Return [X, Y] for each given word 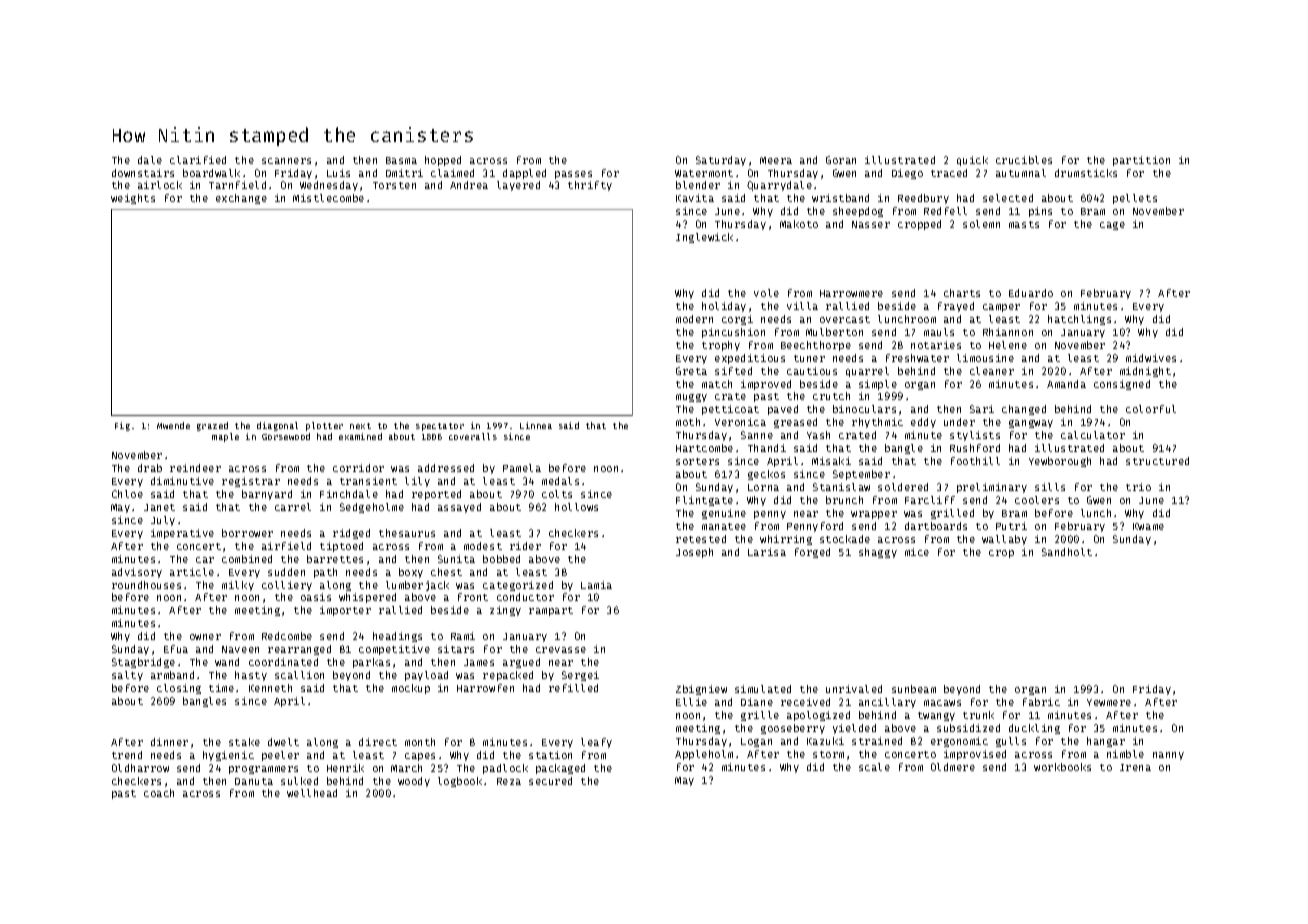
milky [238, 586]
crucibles [1024, 160]
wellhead [312, 793]
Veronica [740, 422]
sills [1050, 487]
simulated [763, 689]
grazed [212, 426]
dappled [524, 174]
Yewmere [1109, 702]
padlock [505, 769]
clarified [198, 160]
